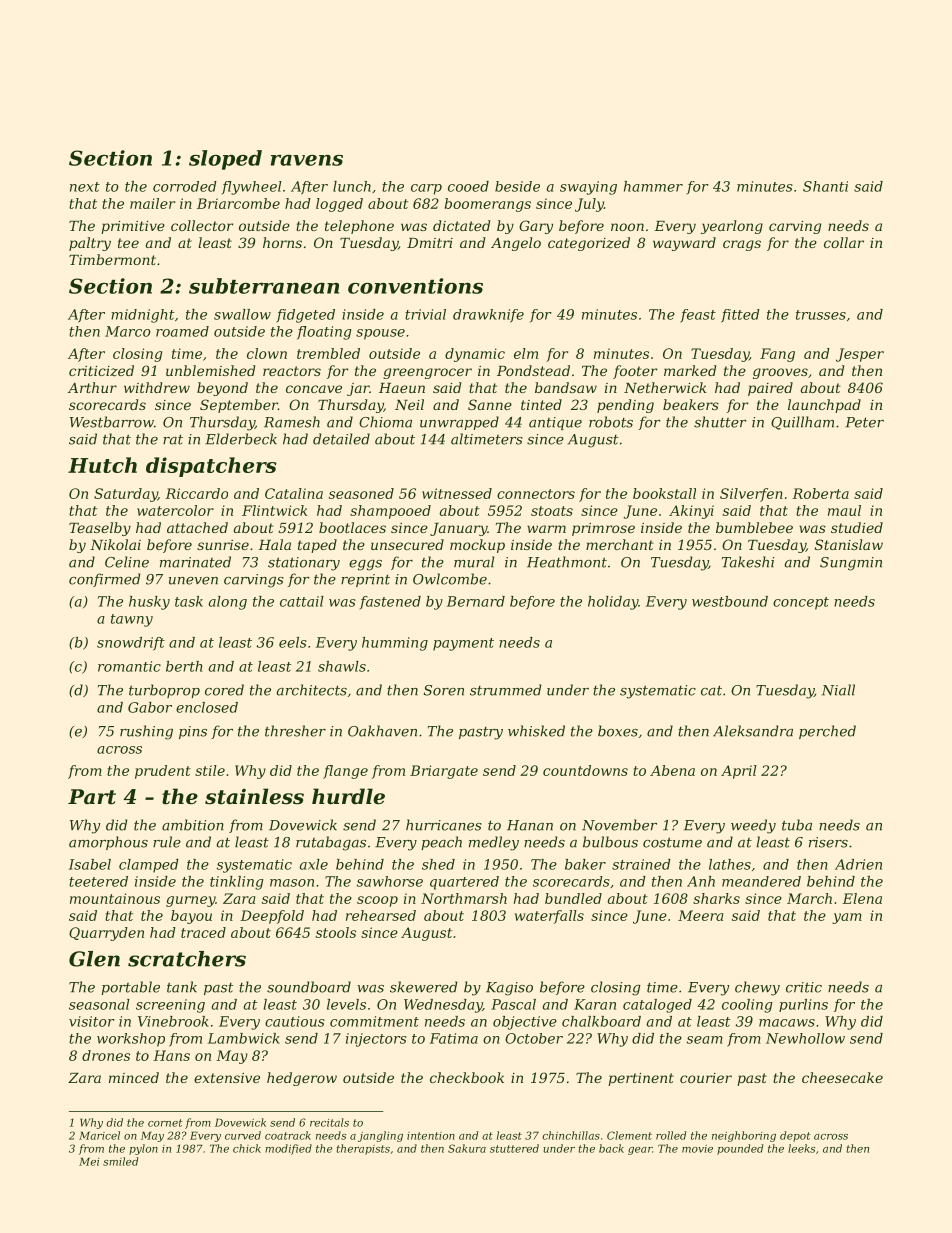 The width and height of the image is (952, 1233). Describe the element at coordinates (444, 690) in the image. I see `Soren` at that location.
